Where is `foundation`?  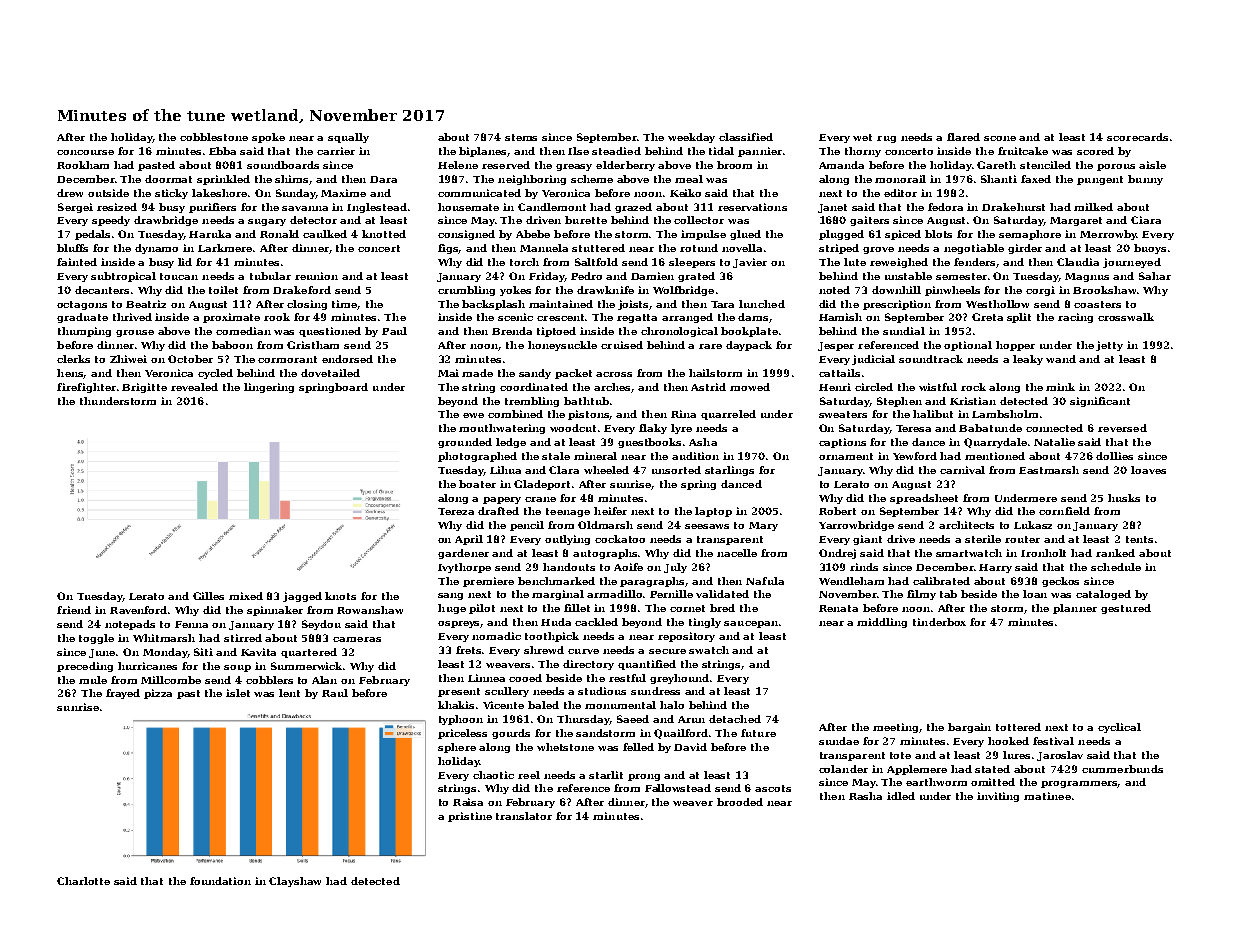
foundation is located at coordinates (220, 881).
